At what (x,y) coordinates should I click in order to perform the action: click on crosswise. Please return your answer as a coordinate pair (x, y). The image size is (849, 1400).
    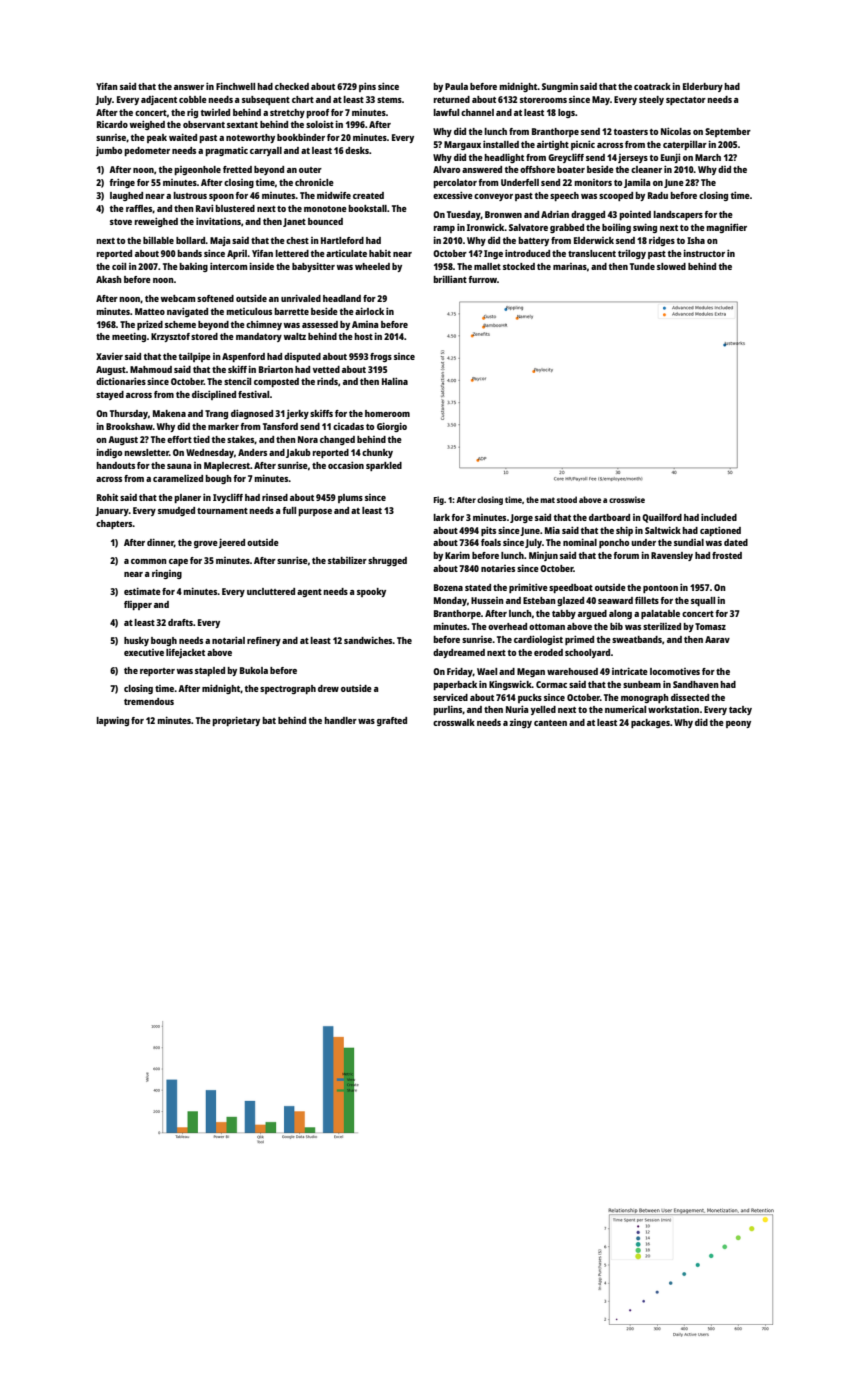
    Looking at the image, I should click on (627, 499).
